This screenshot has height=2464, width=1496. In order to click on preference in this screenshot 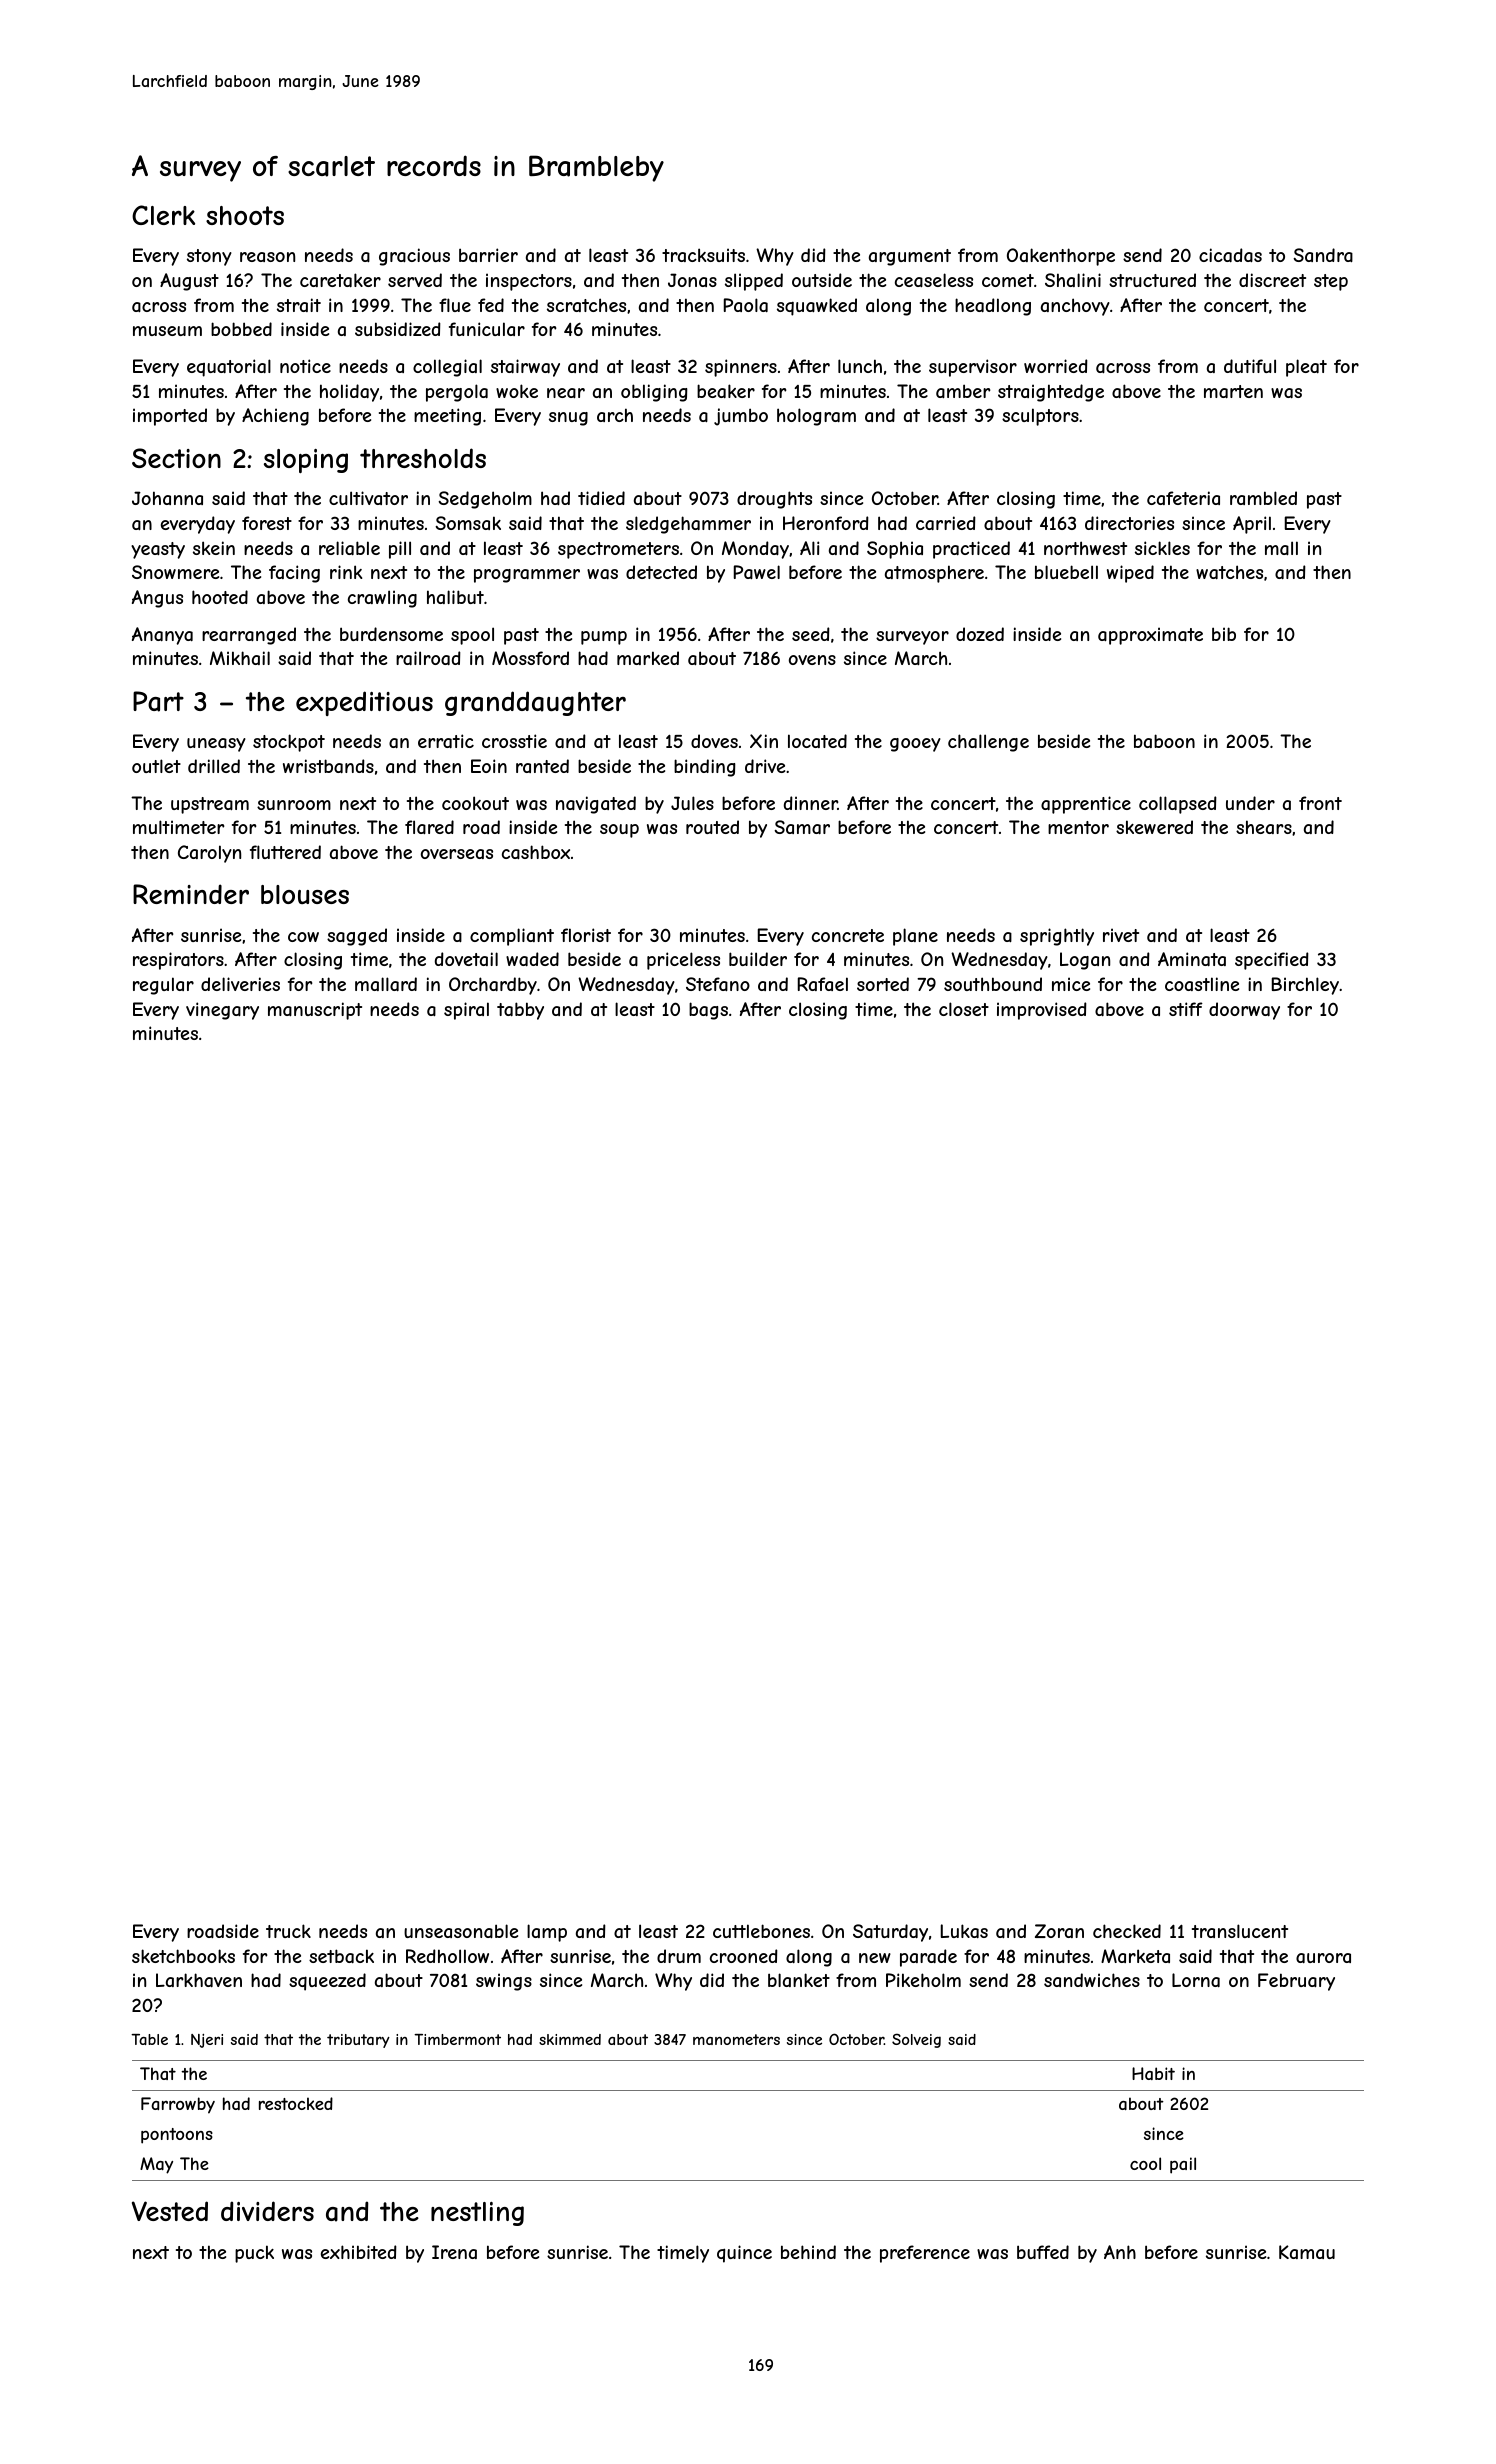, I will do `click(925, 2254)`.
